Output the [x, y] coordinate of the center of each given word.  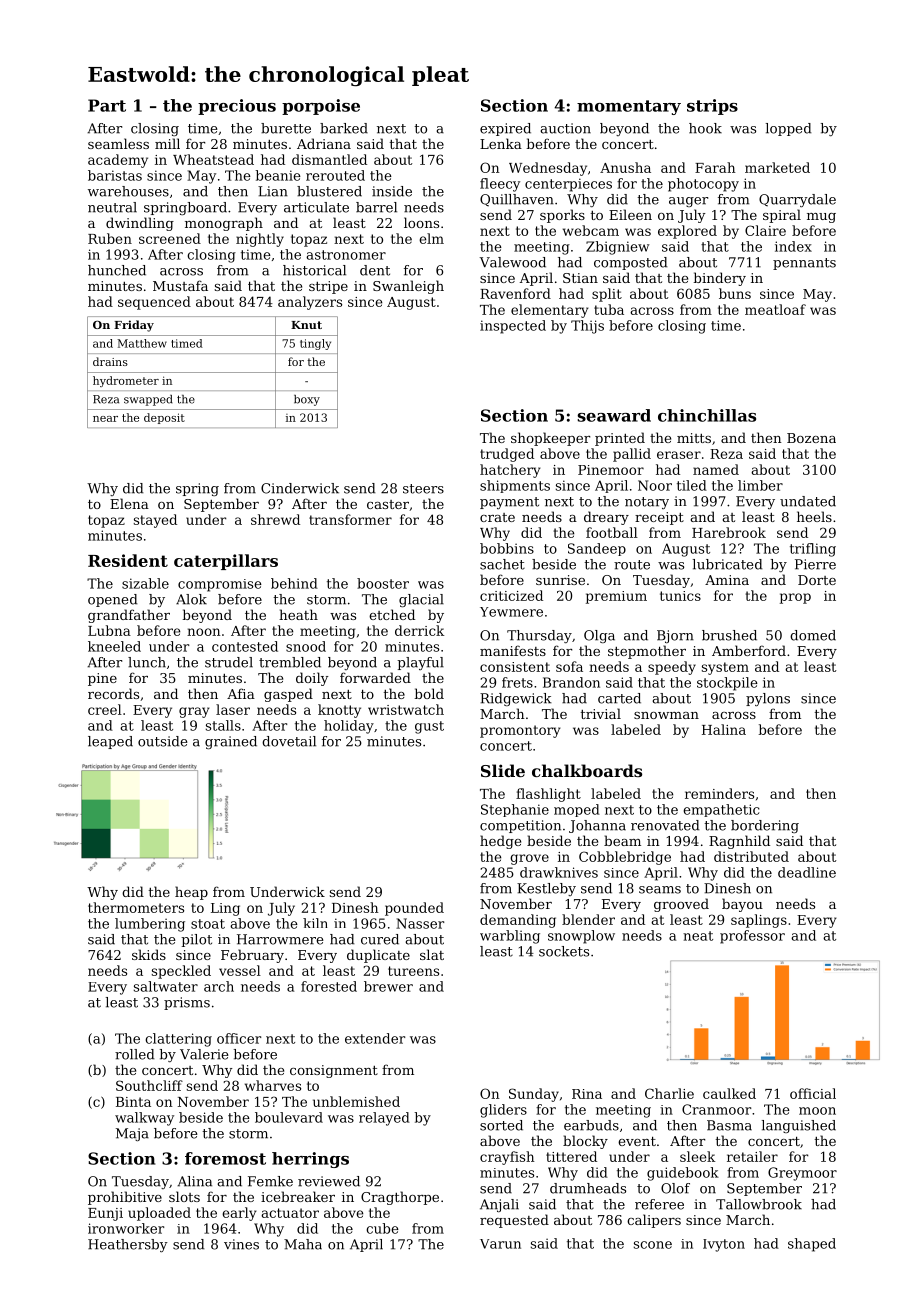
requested [514, 1221]
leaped [110, 742]
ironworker [126, 1228]
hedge [500, 842]
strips [712, 107]
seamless [118, 143]
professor [752, 937]
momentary [629, 107]
